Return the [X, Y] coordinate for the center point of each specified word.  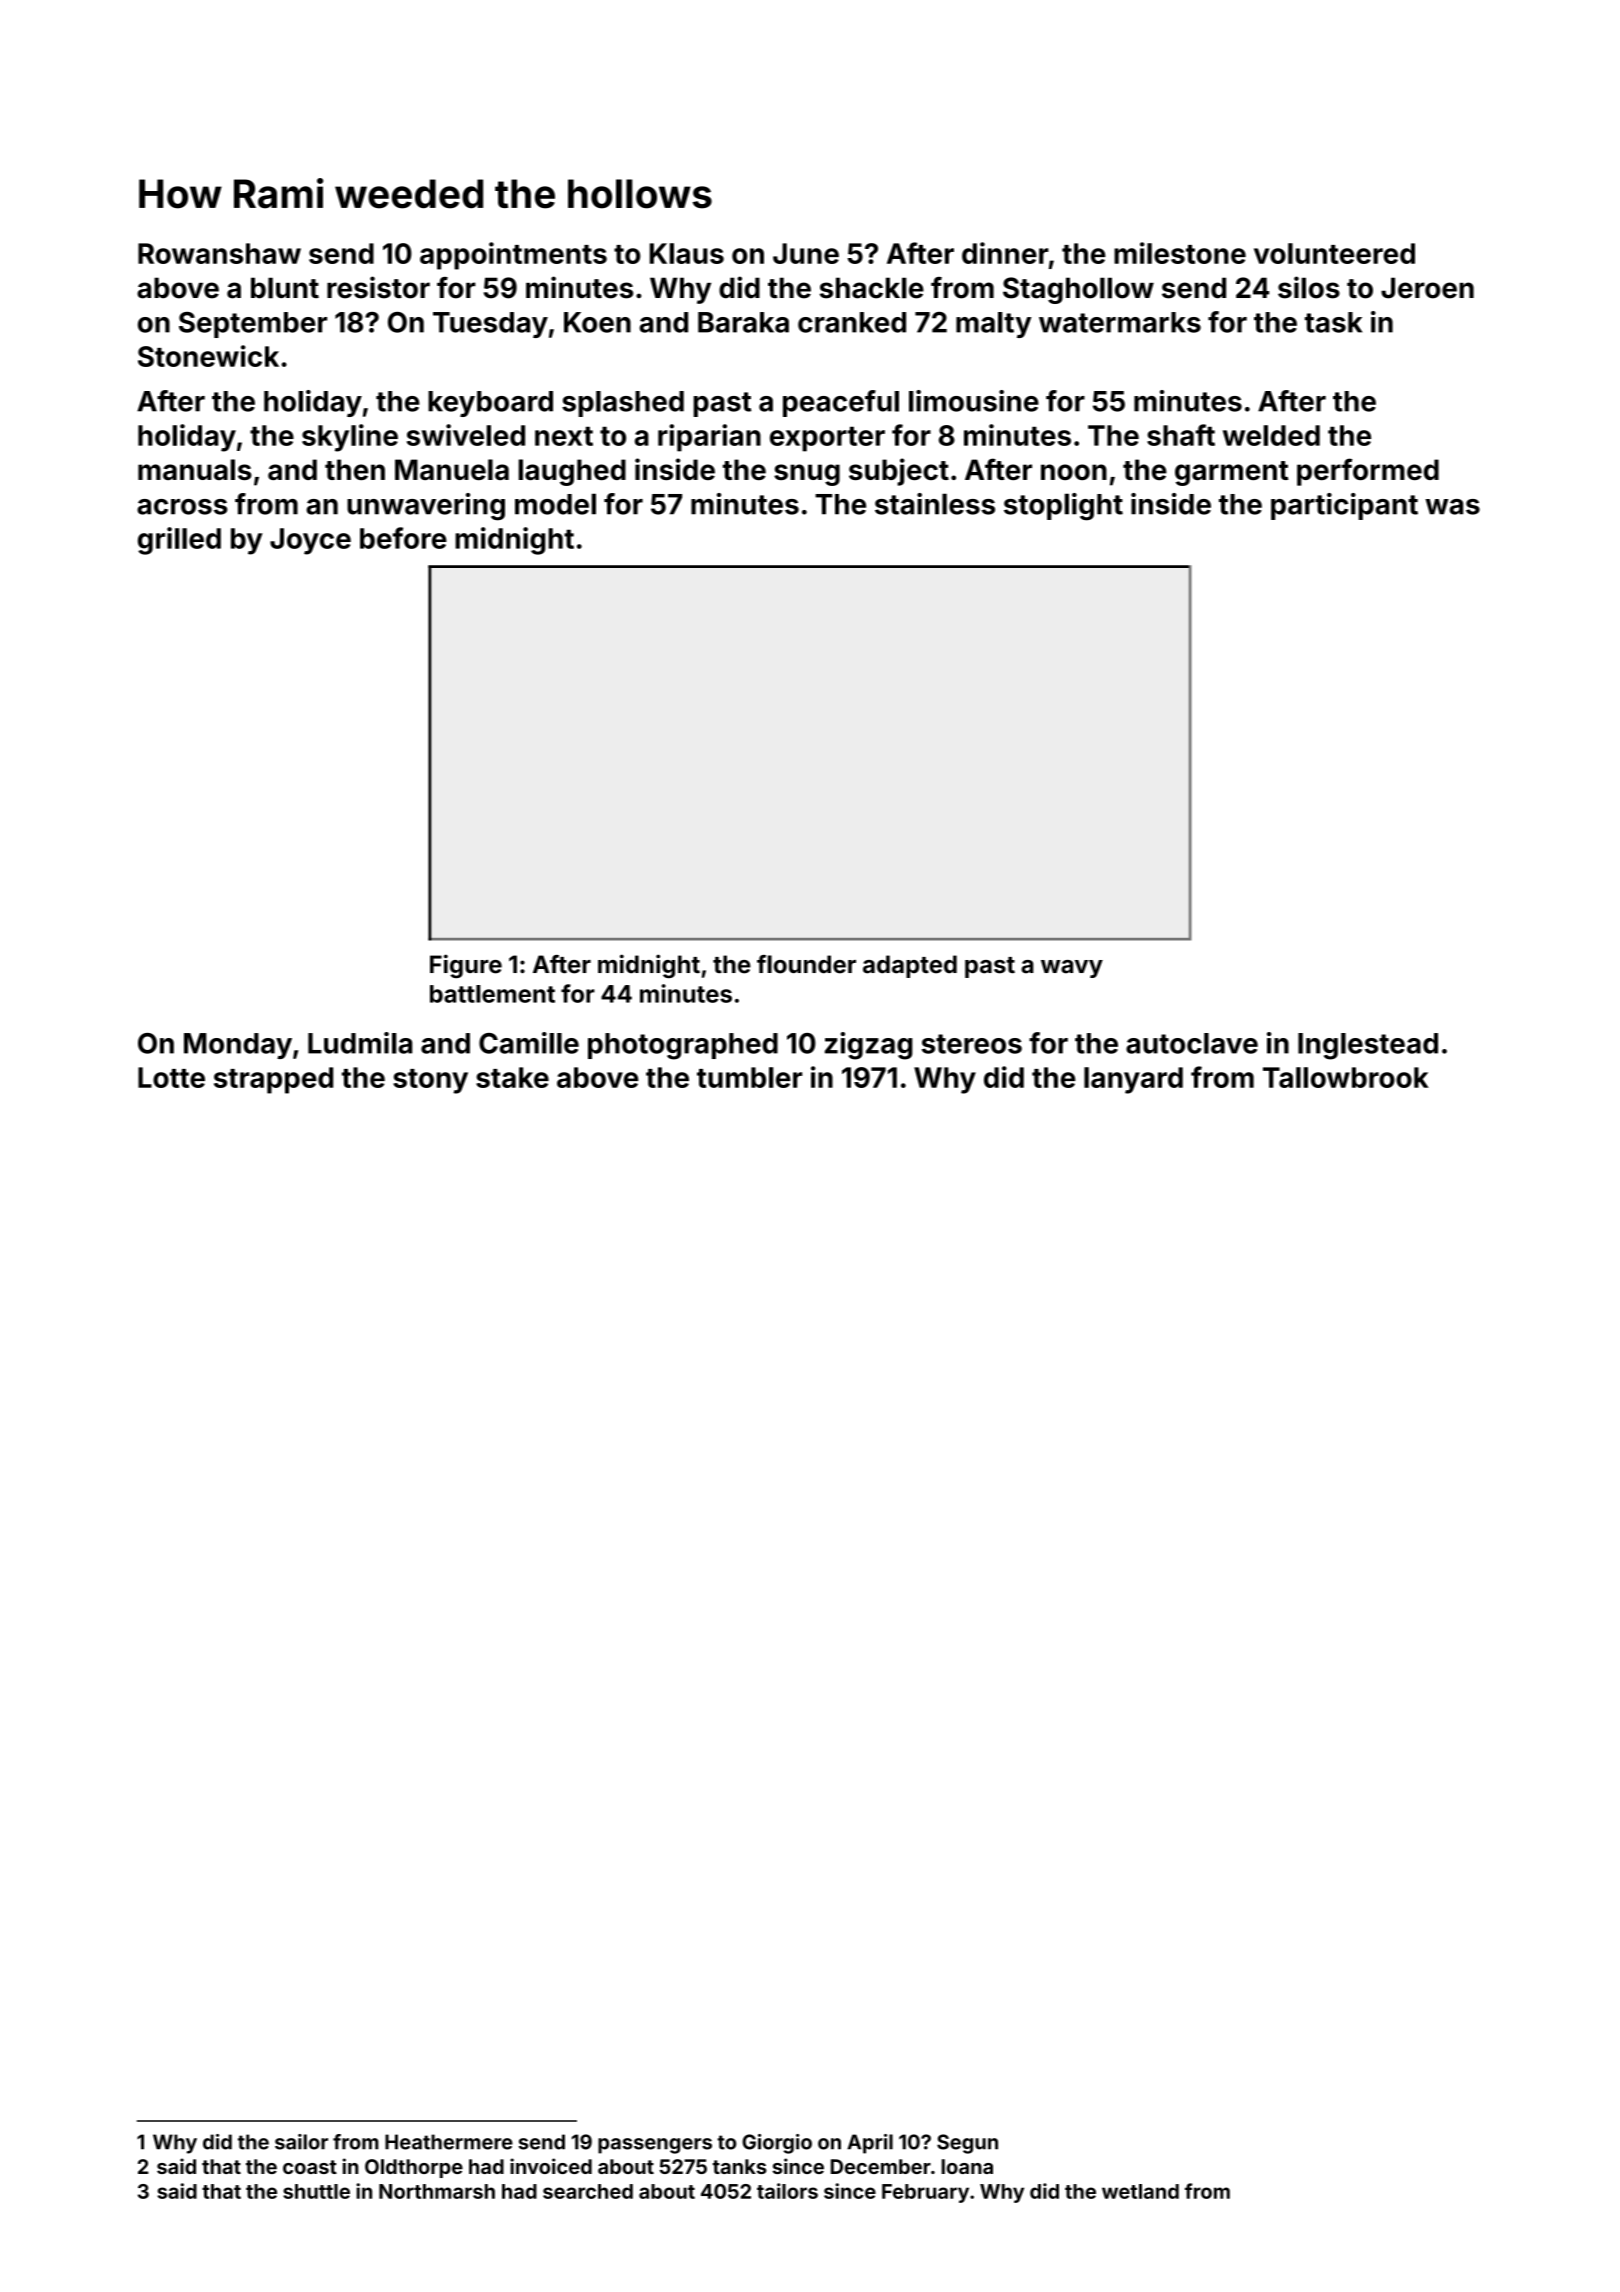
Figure [466, 966]
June [806, 253]
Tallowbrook [1346, 1077]
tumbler [749, 1077]
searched [588, 2191]
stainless [935, 504]
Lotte [171, 1077]
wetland [1140, 2191]
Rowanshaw [219, 253]
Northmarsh [437, 2191]
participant [1344, 506]
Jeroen [1427, 288]
